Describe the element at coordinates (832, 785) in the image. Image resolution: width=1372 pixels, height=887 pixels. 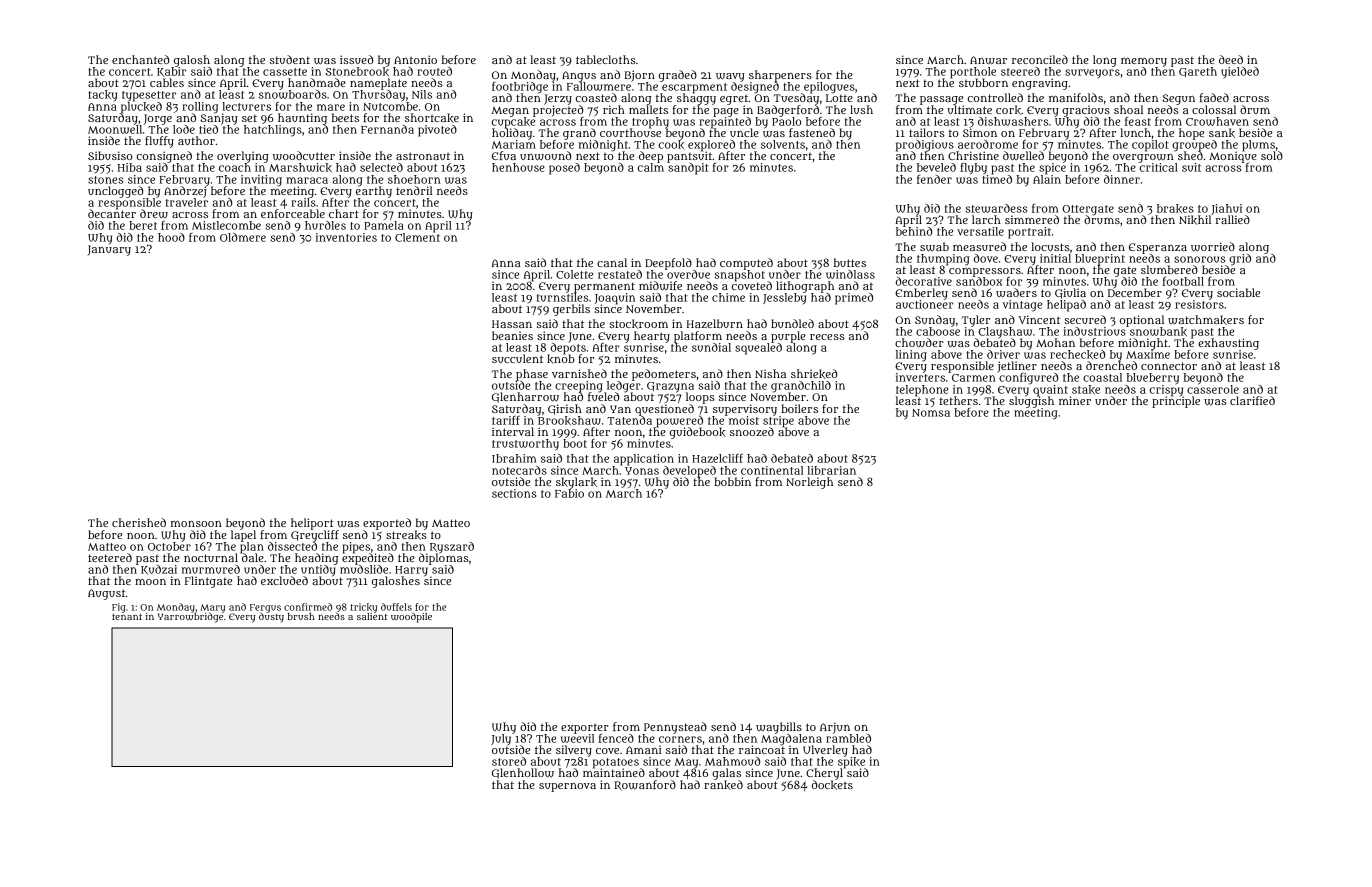
I see `dockets` at that location.
